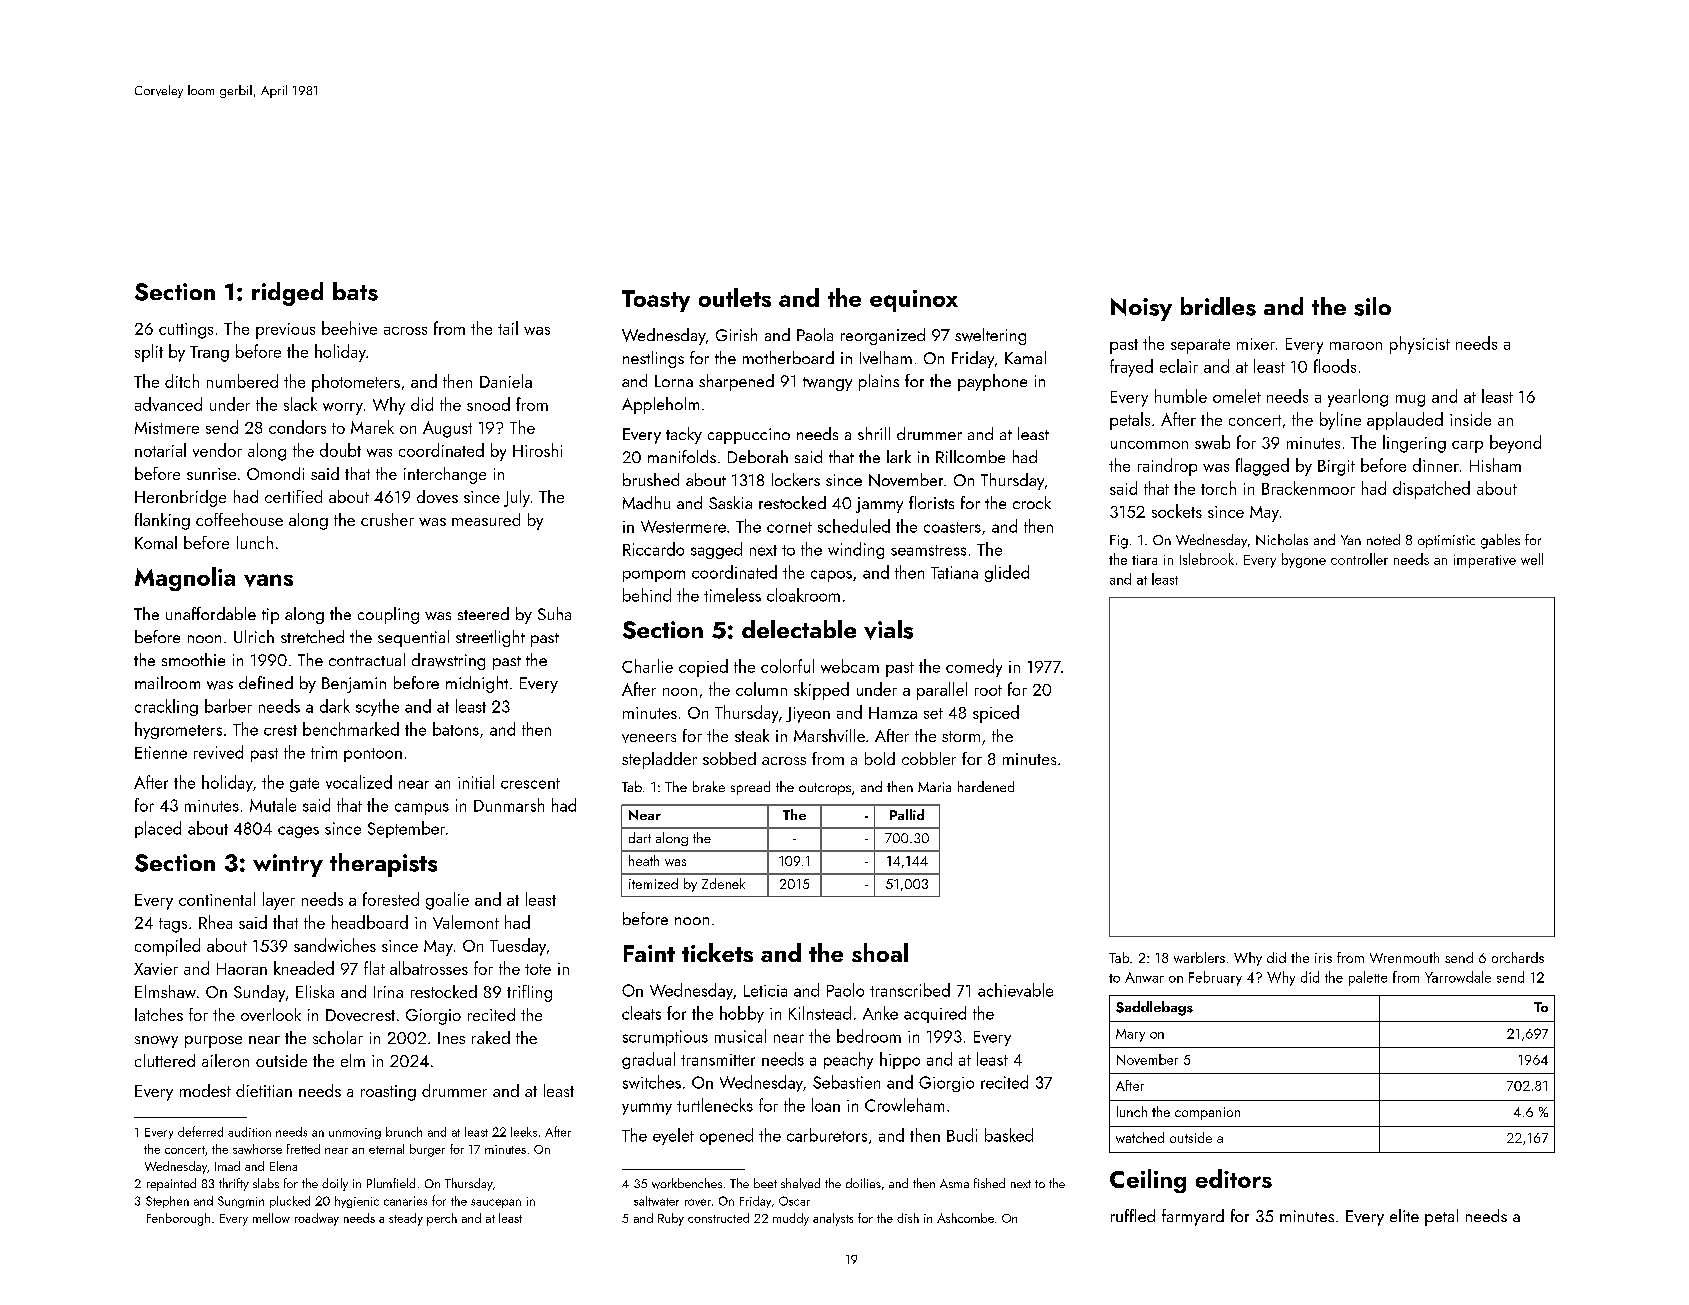  What do you see at coordinates (1359, 559) in the document?
I see `controller` at bounding box center [1359, 559].
